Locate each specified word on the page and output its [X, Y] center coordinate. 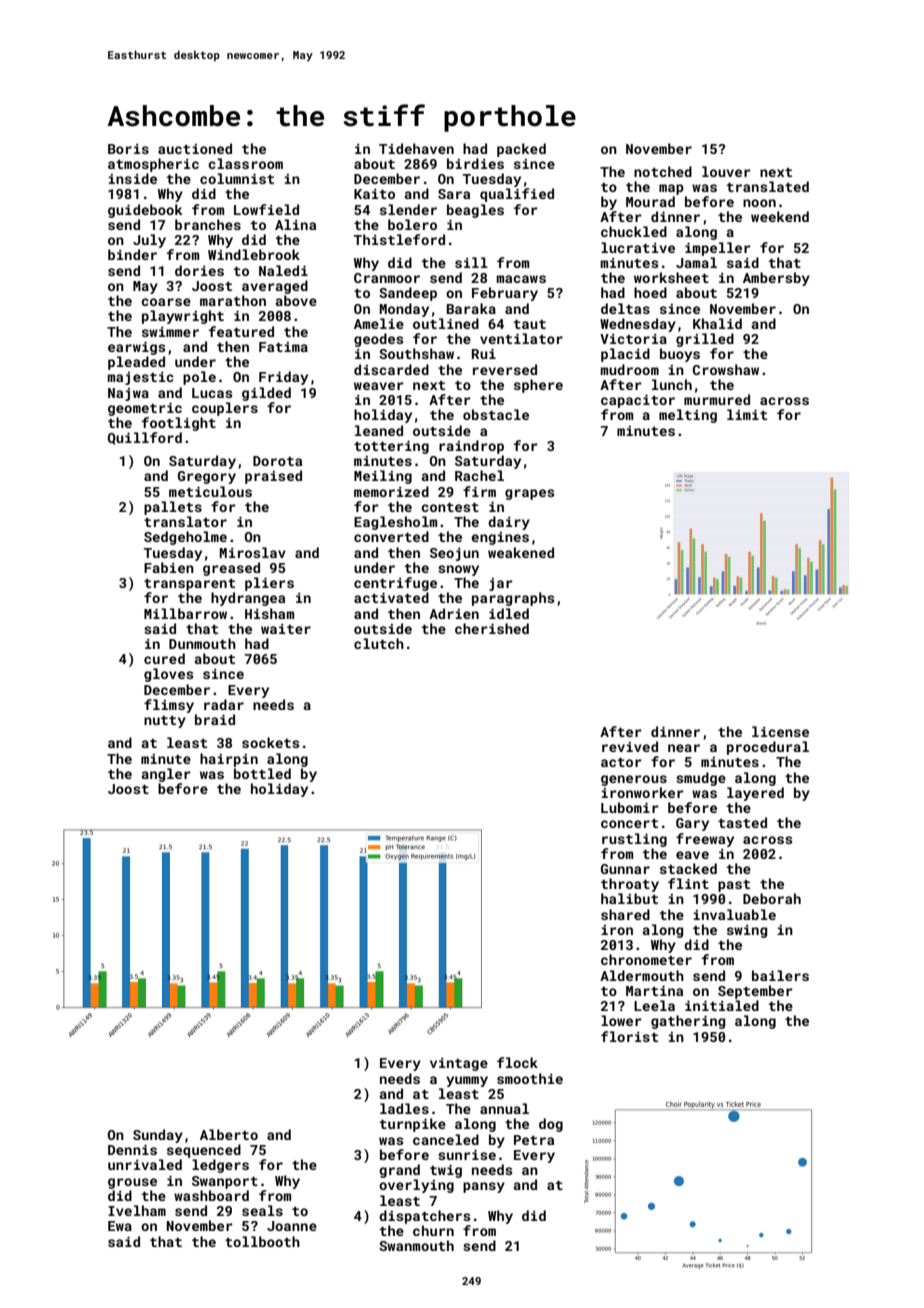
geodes [379, 340]
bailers [780, 975]
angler [166, 775]
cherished [492, 628]
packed [521, 150]
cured [164, 658]
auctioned [195, 148]
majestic [140, 378]
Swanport [225, 1182]
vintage [459, 1064]
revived [630, 746]
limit [747, 414]
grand [399, 1171]
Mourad [650, 201]
